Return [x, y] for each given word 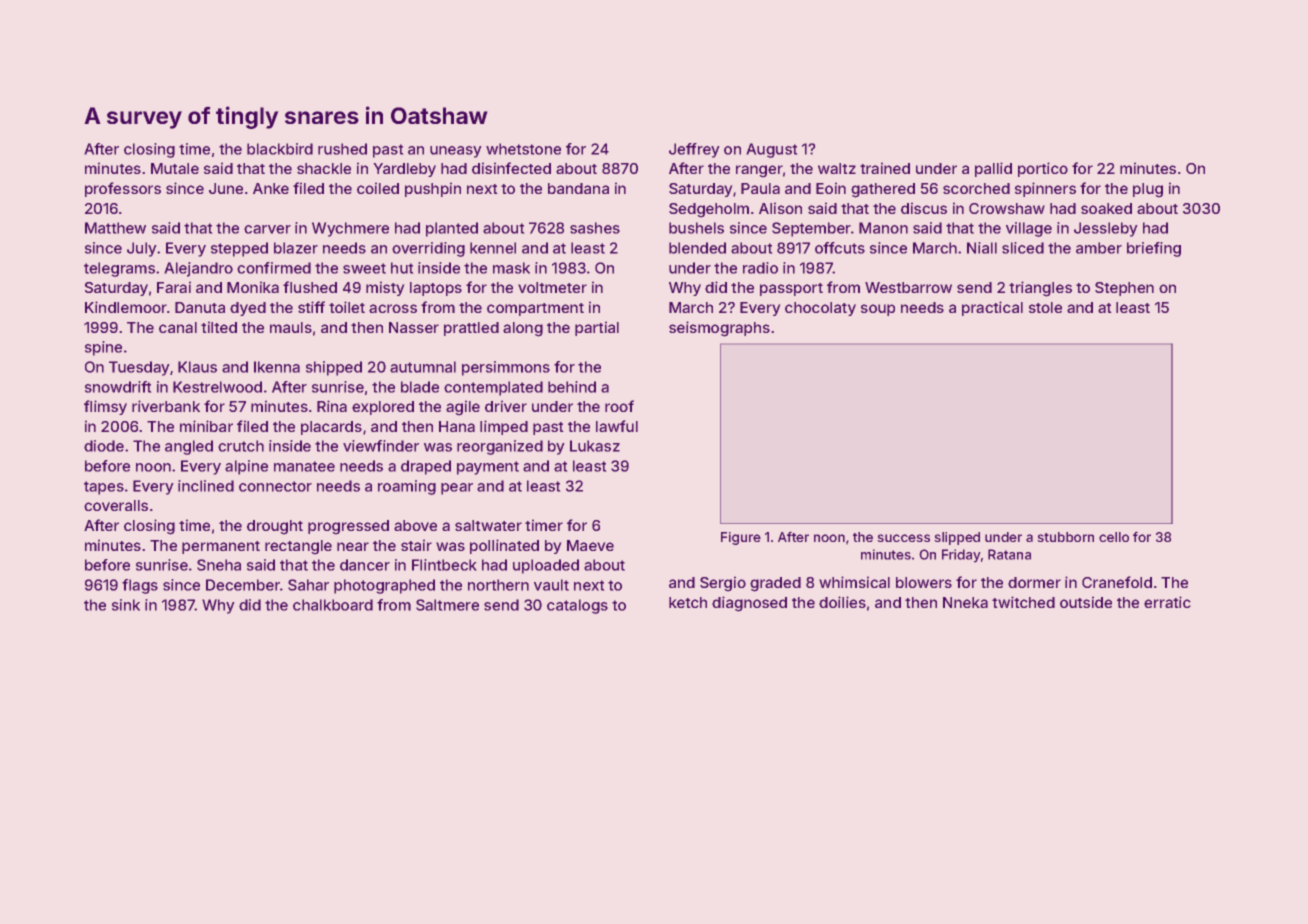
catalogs [577, 606]
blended [697, 248]
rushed [342, 149]
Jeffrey [694, 150]
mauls [291, 327]
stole [1045, 307]
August [772, 150]
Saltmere [447, 605]
